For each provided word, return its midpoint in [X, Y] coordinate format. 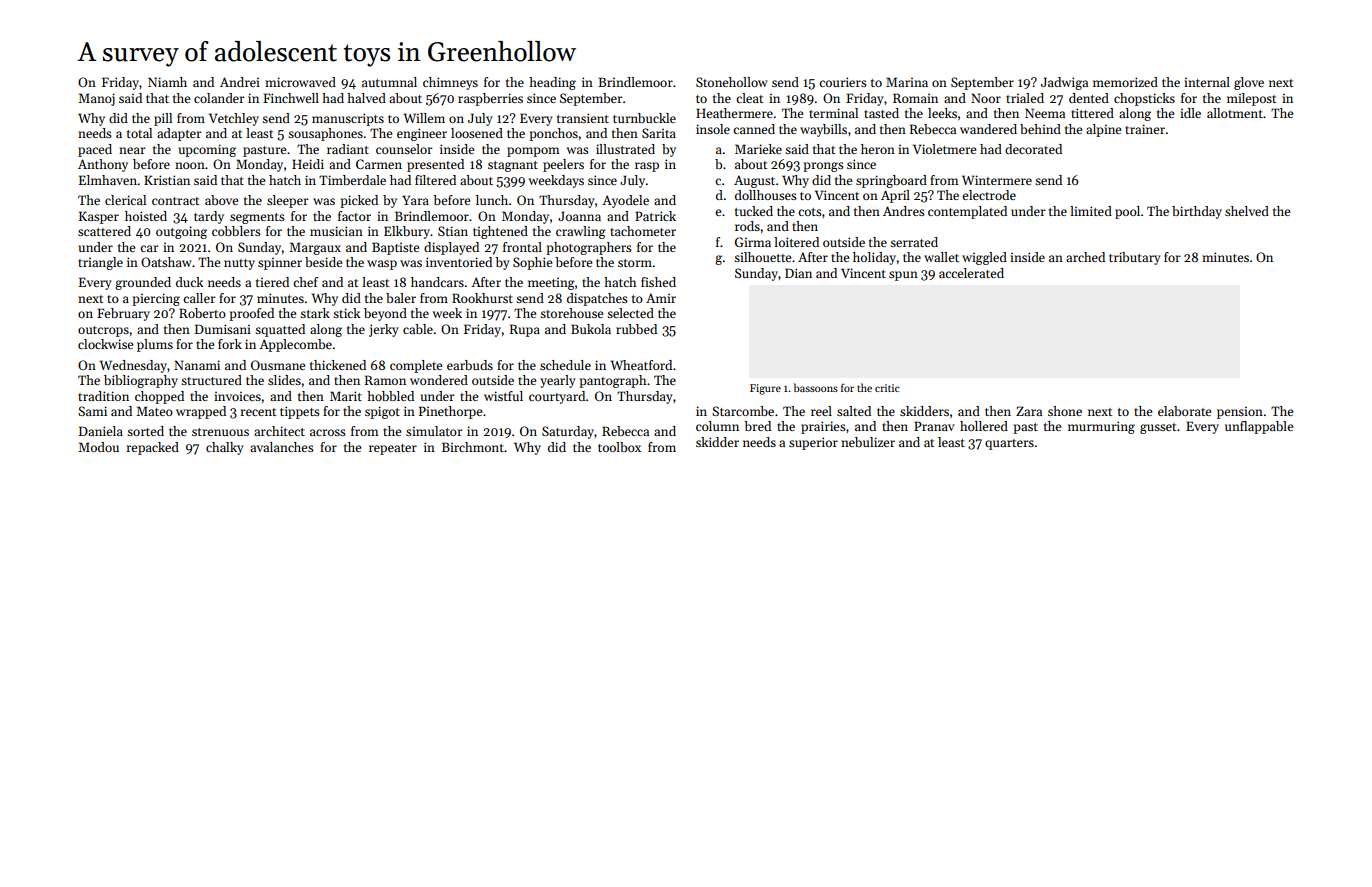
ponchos [553, 134]
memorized [1125, 82]
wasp [382, 265]
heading [552, 83]
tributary [1135, 258]
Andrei [240, 82]
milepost [1251, 99]
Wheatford [641, 365]
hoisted [146, 216]
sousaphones [325, 134]
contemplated [967, 212]
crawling [581, 232]
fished [658, 282]
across [328, 432]
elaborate [1184, 411]
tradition [103, 396]
